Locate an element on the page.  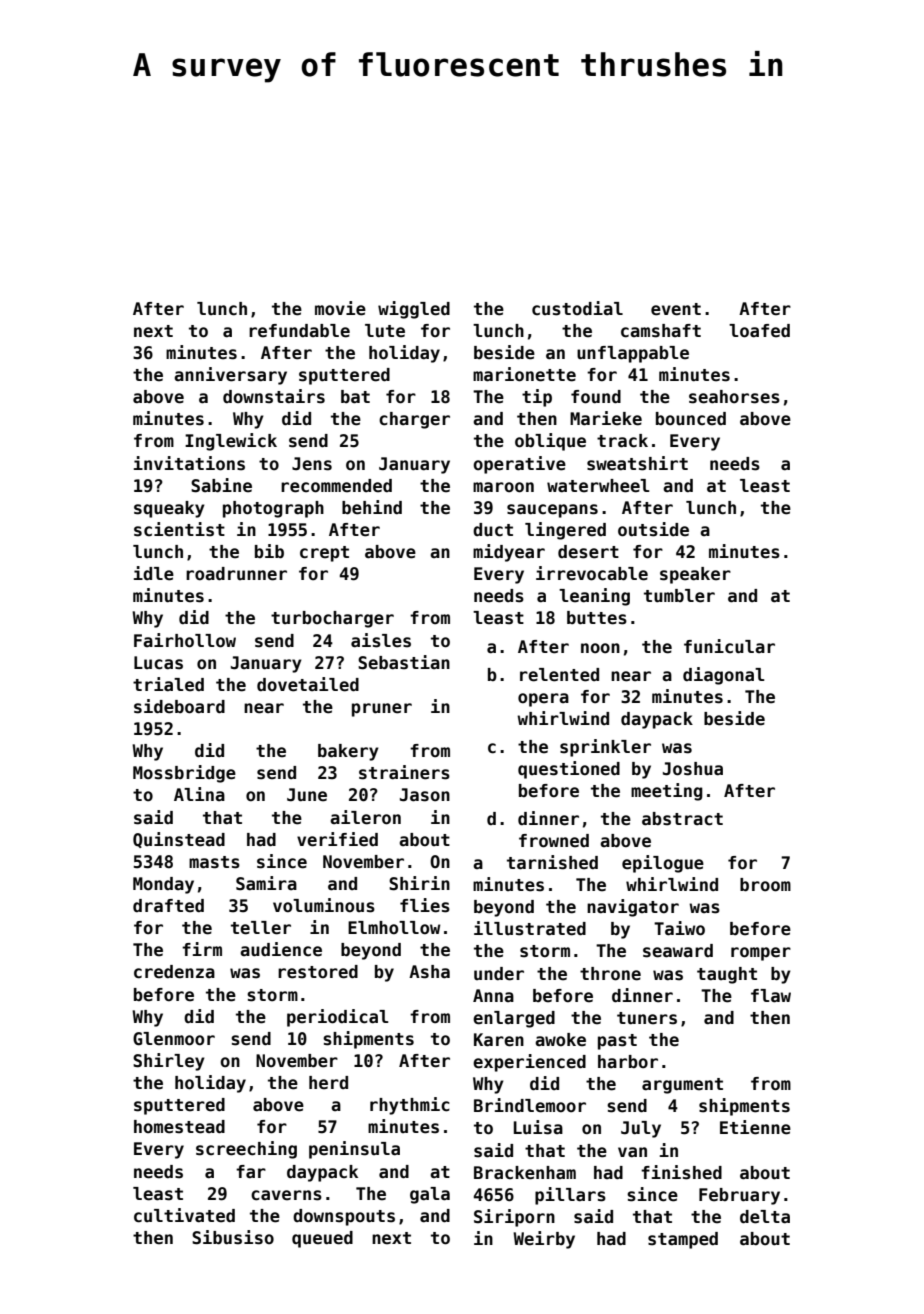
Sebastian is located at coordinates (404, 662).
